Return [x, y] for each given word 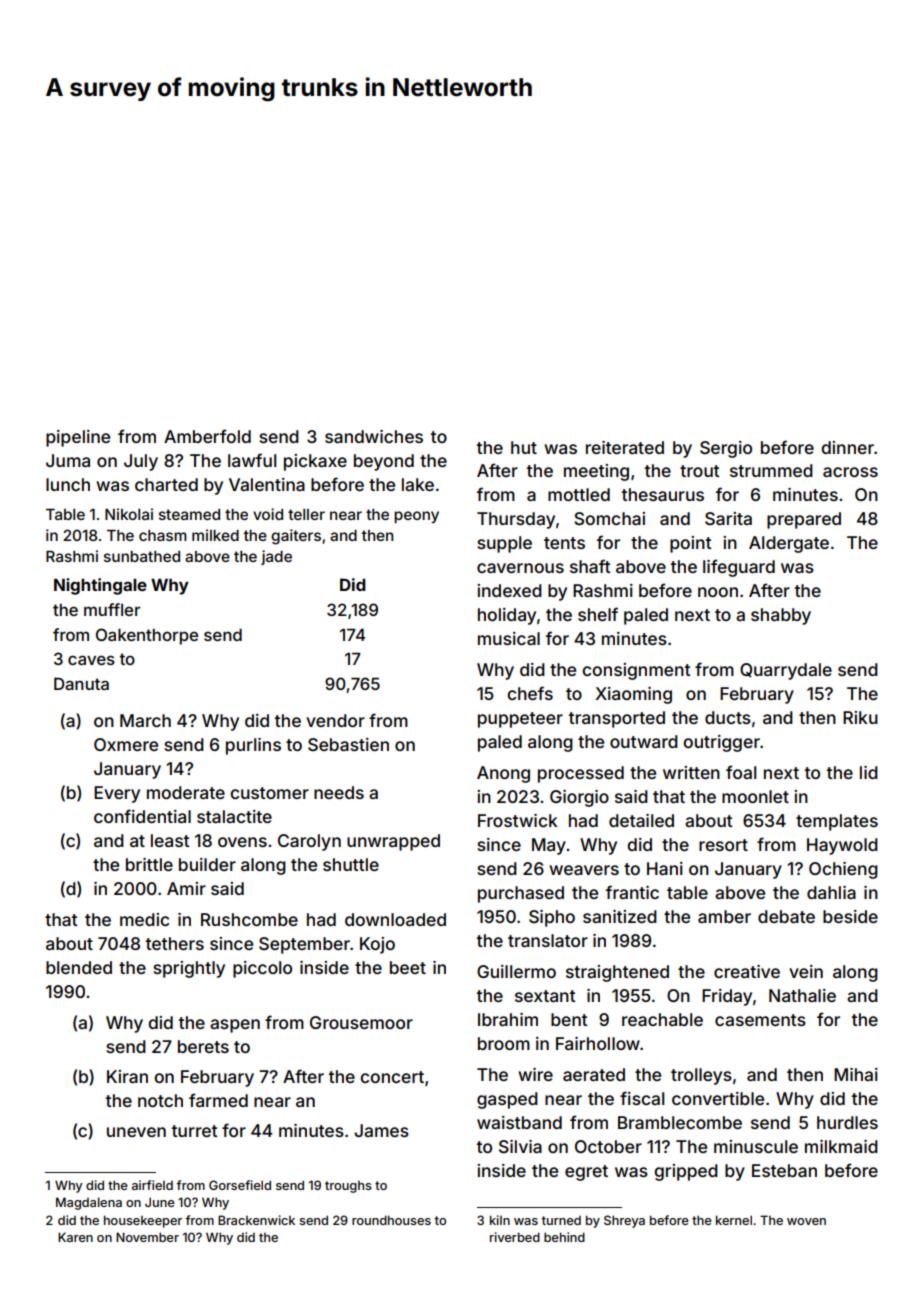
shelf [598, 614]
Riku [860, 717]
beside [850, 916]
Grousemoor [361, 1022]
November [147, 1237]
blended [79, 967]
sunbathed [142, 556]
